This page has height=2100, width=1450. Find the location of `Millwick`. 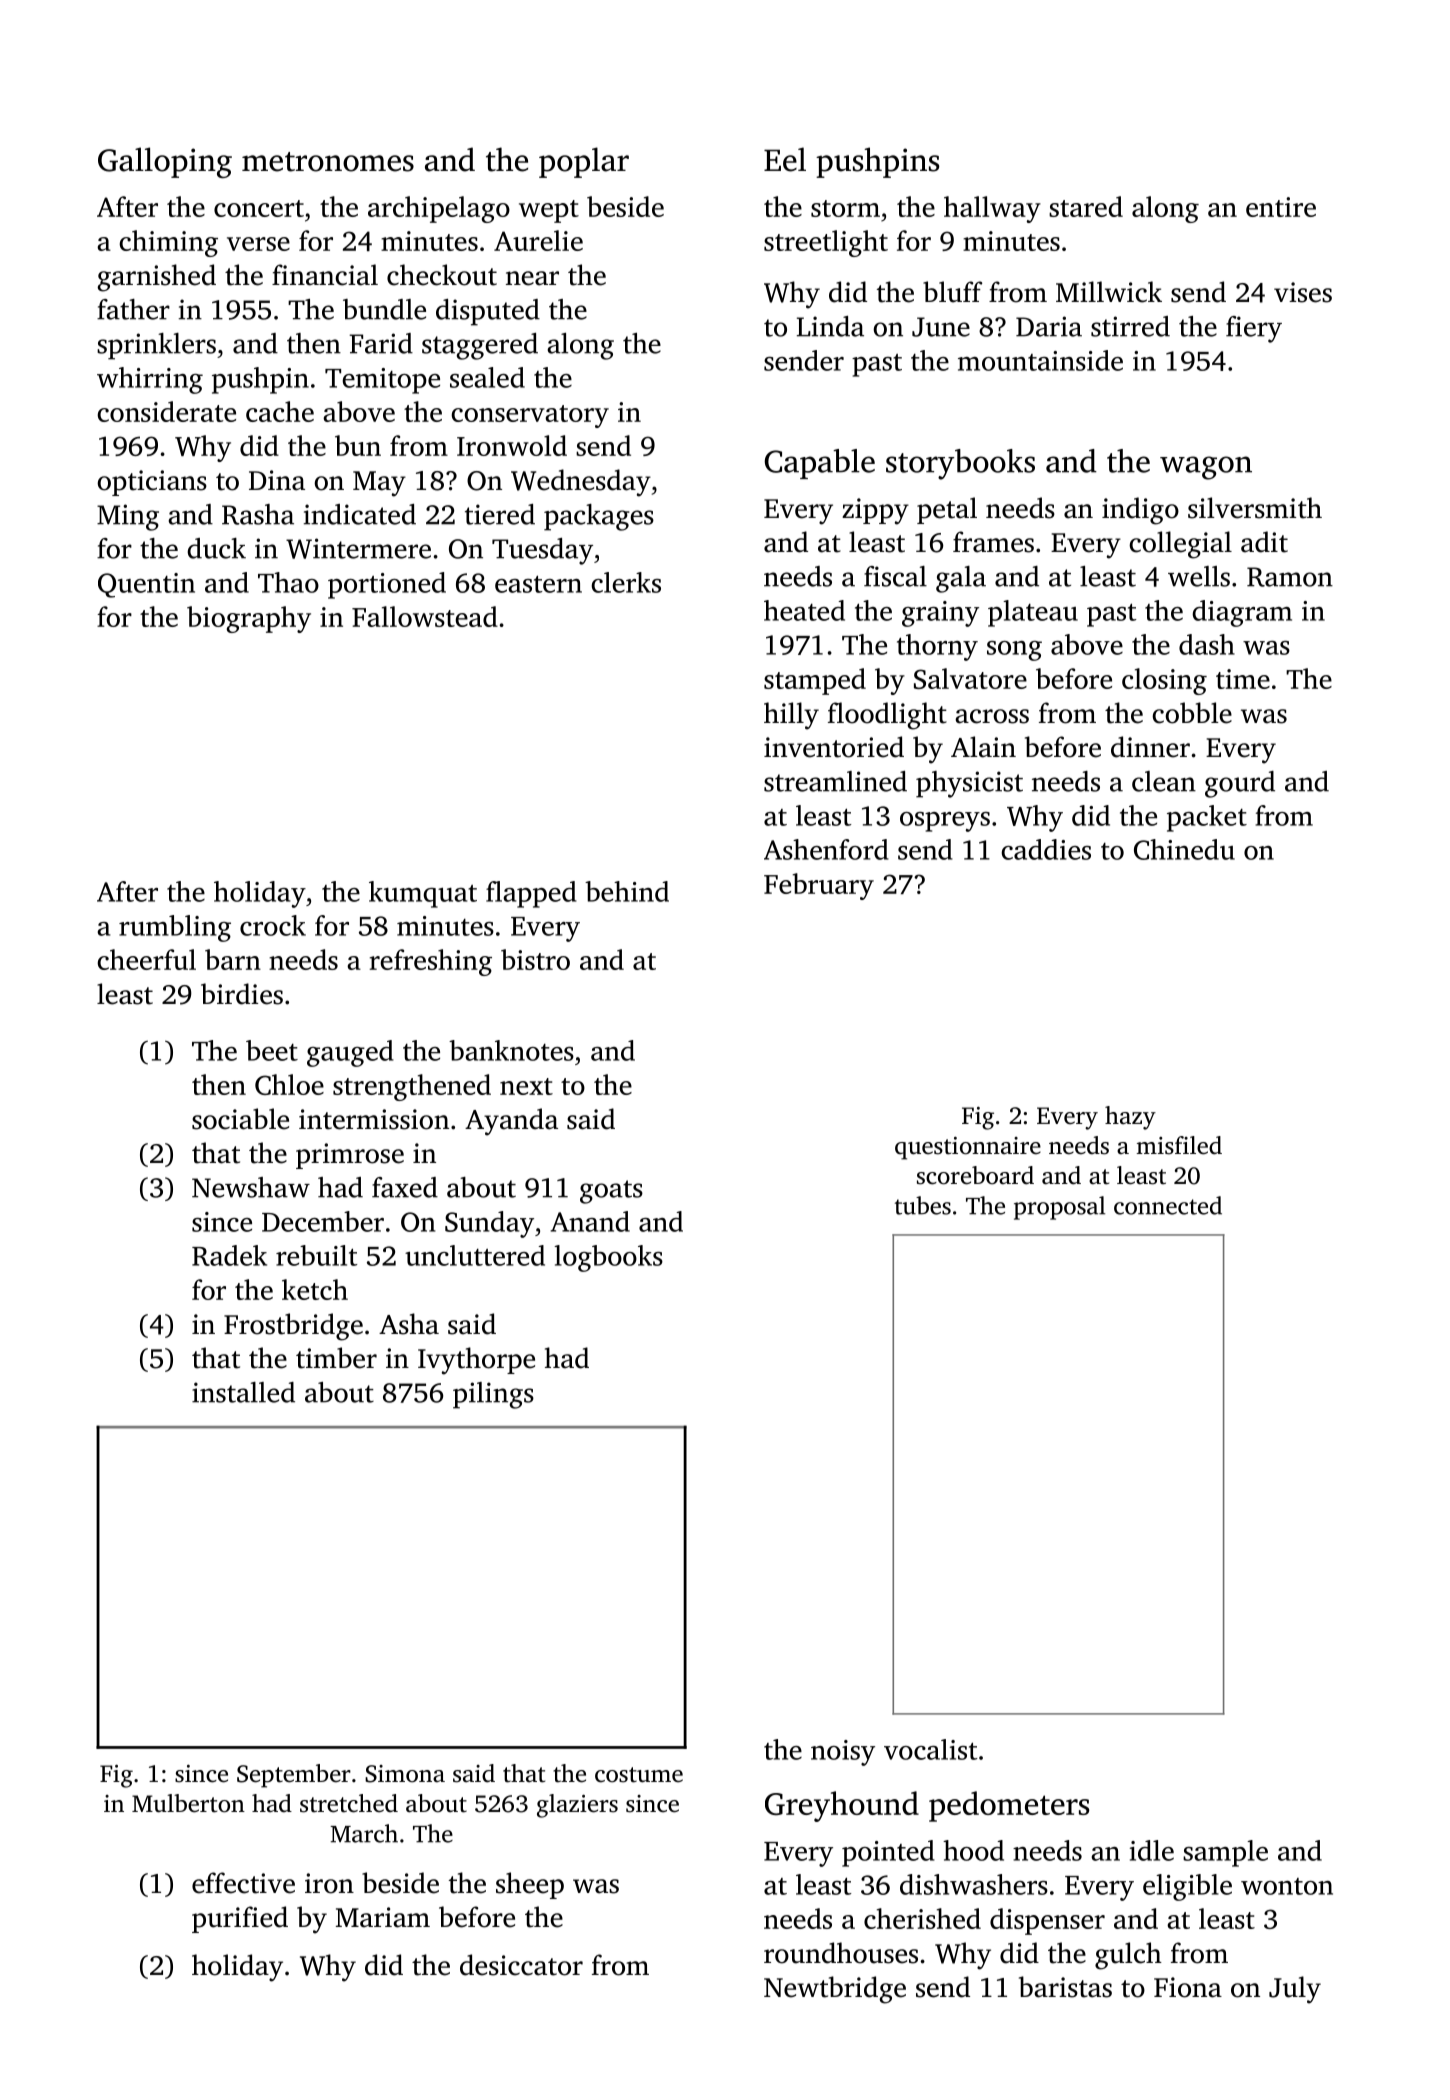

Millwick is located at coordinates (1109, 292).
